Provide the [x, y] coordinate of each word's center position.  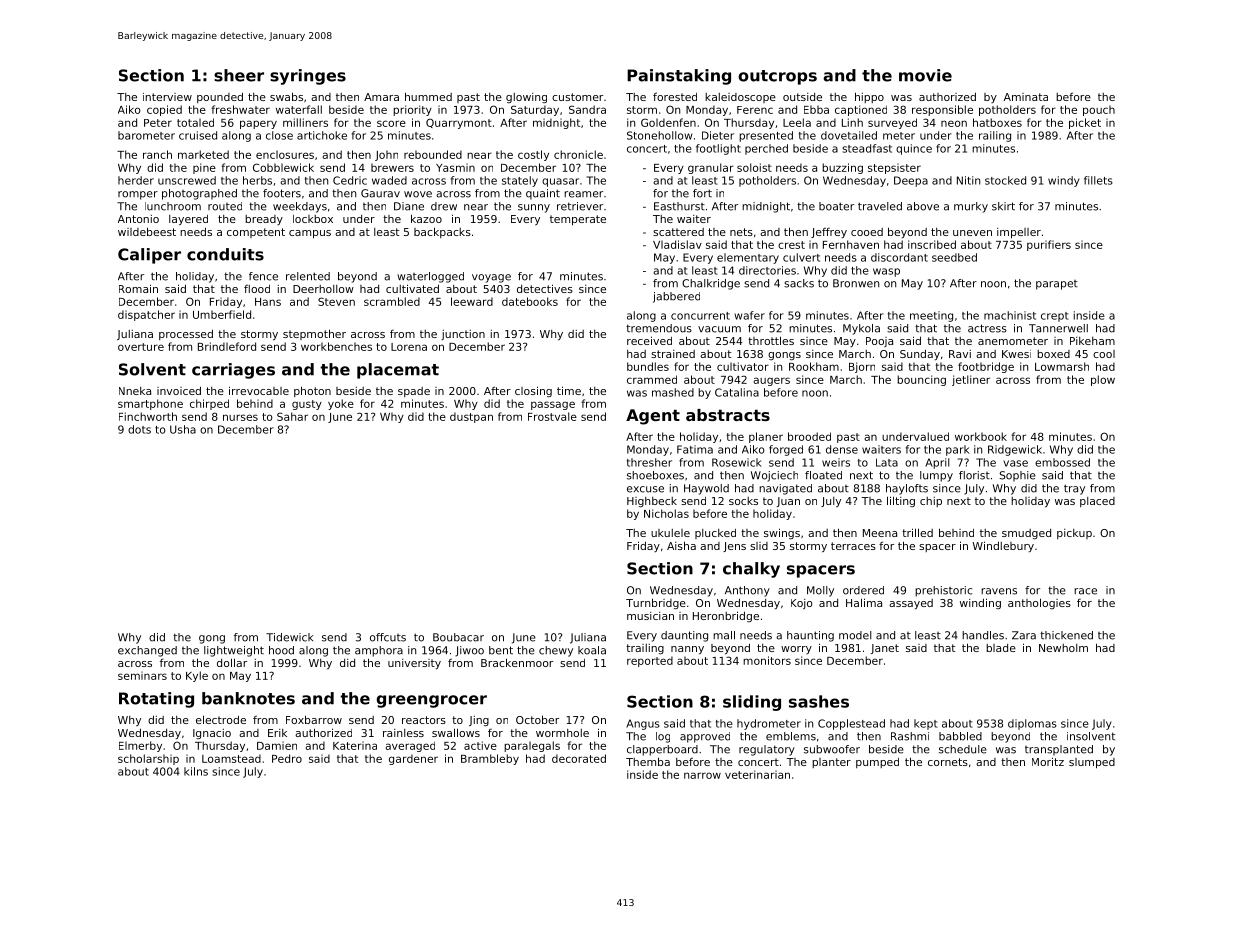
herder [136, 180]
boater [836, 206]
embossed [1062, 462]
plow [1103, 380]
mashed [673, 392]
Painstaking [679, 77]
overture [141, 347]
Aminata [1026, 97]
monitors [767, 660]
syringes [308, 77]
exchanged [147, 651]
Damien [277, 745]
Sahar [292, 416]
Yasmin [455, 167]
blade [1001, 648]
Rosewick [737, 462]
